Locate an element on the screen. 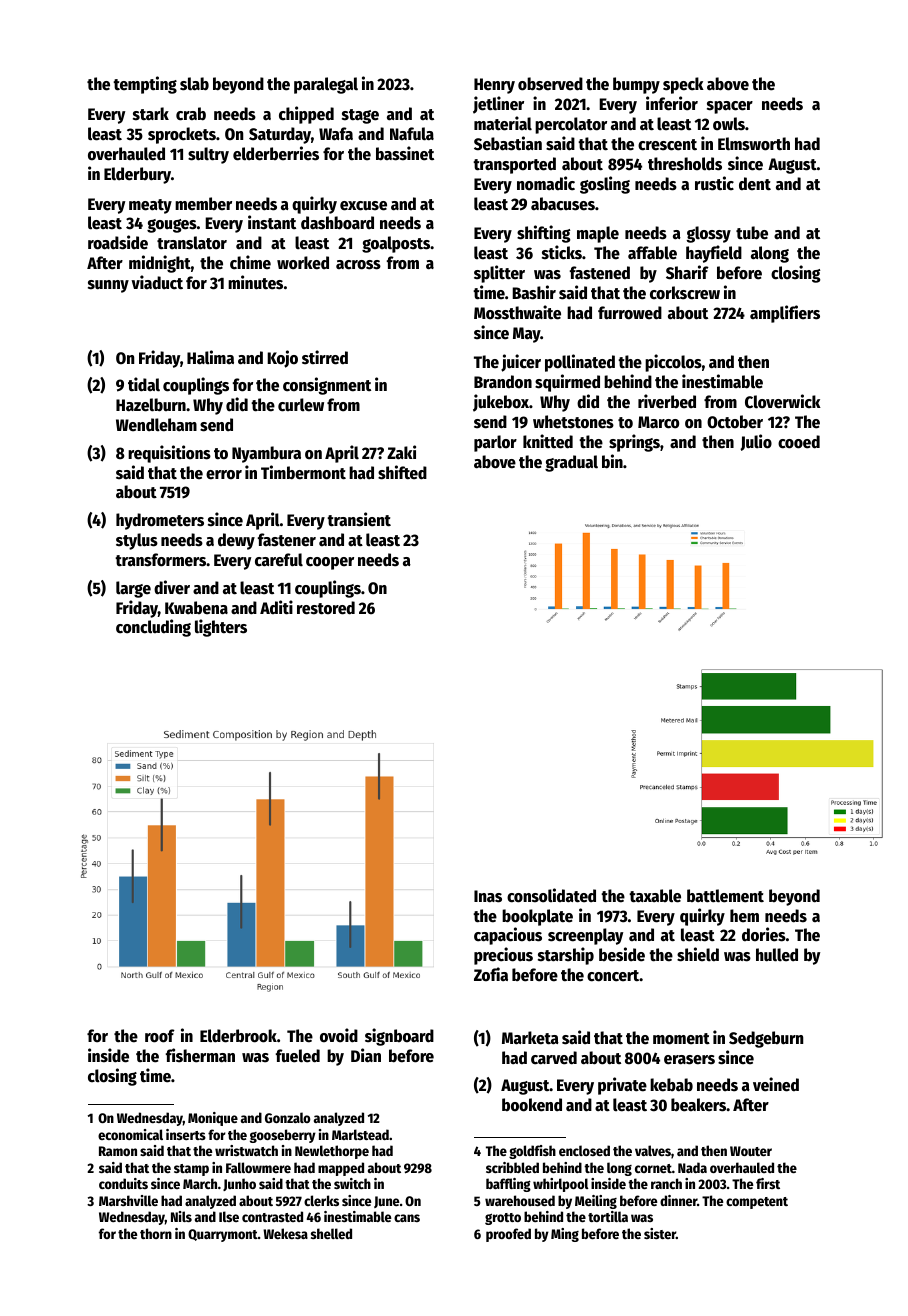 This screenshot has width=908, height=1316. lighters is located at coordinates (221, 628).
